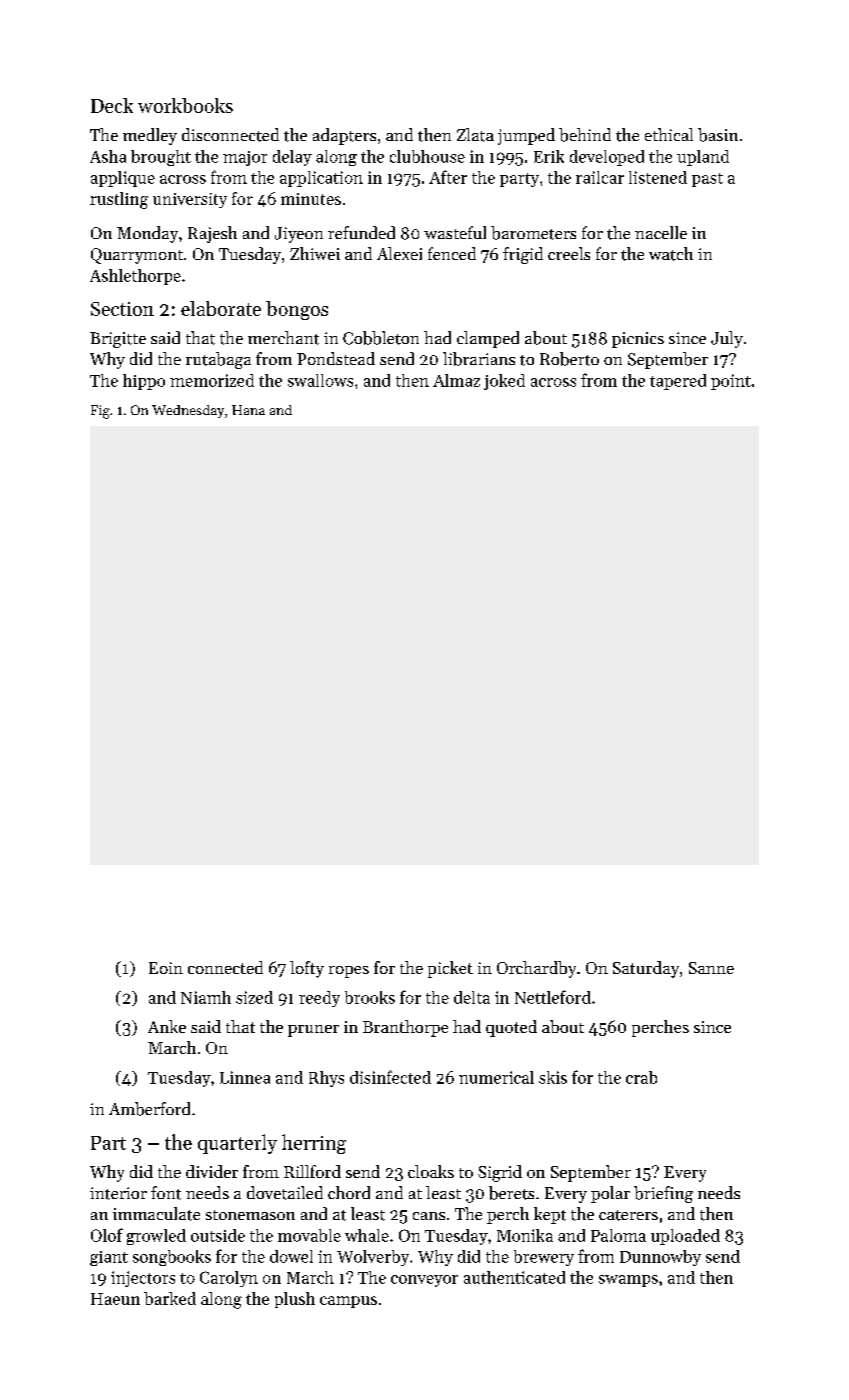 The height and width of the page is (1400, 849). I want to click on hippo, so click(144, 382).
